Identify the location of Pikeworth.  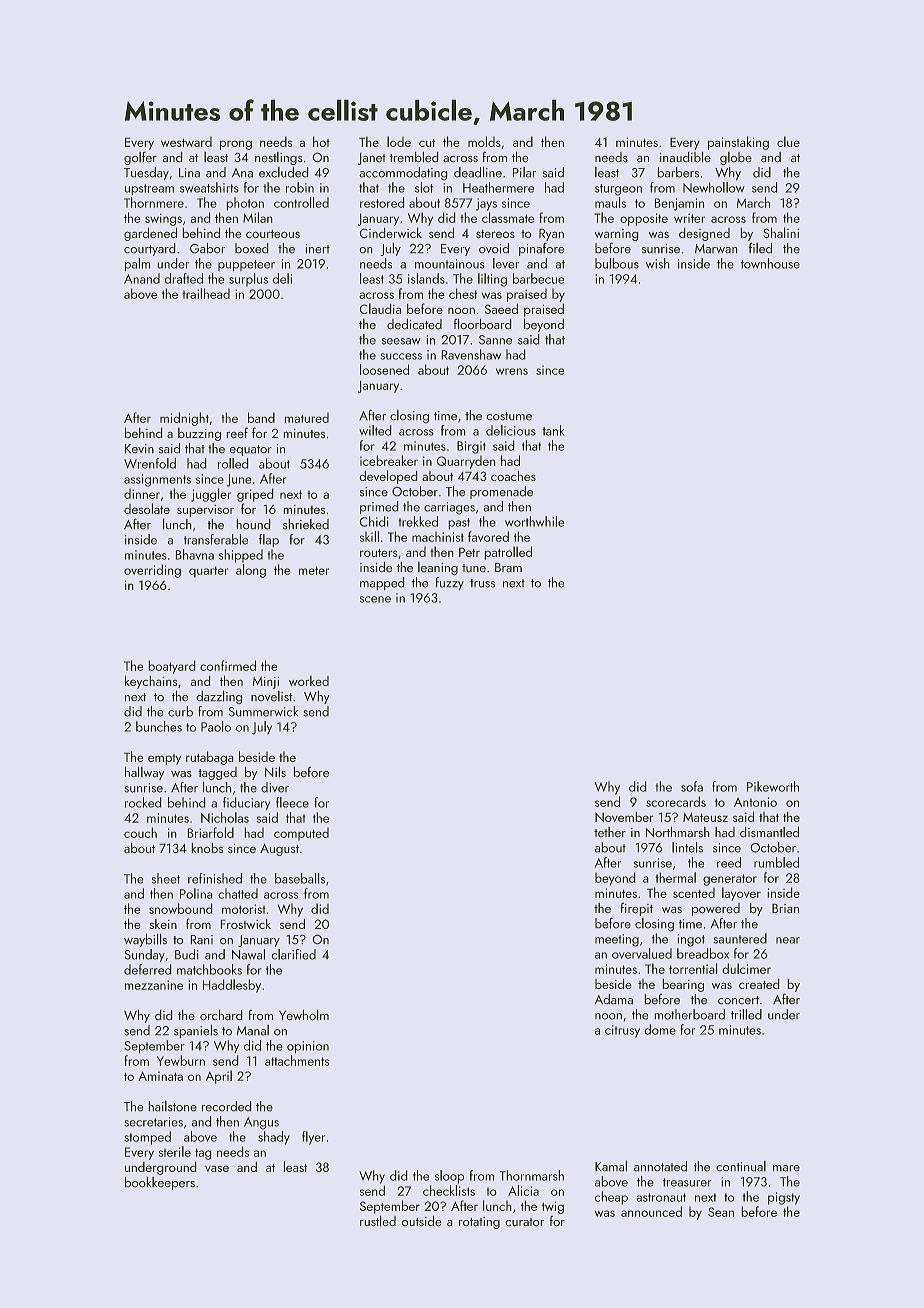
(773, 786).
